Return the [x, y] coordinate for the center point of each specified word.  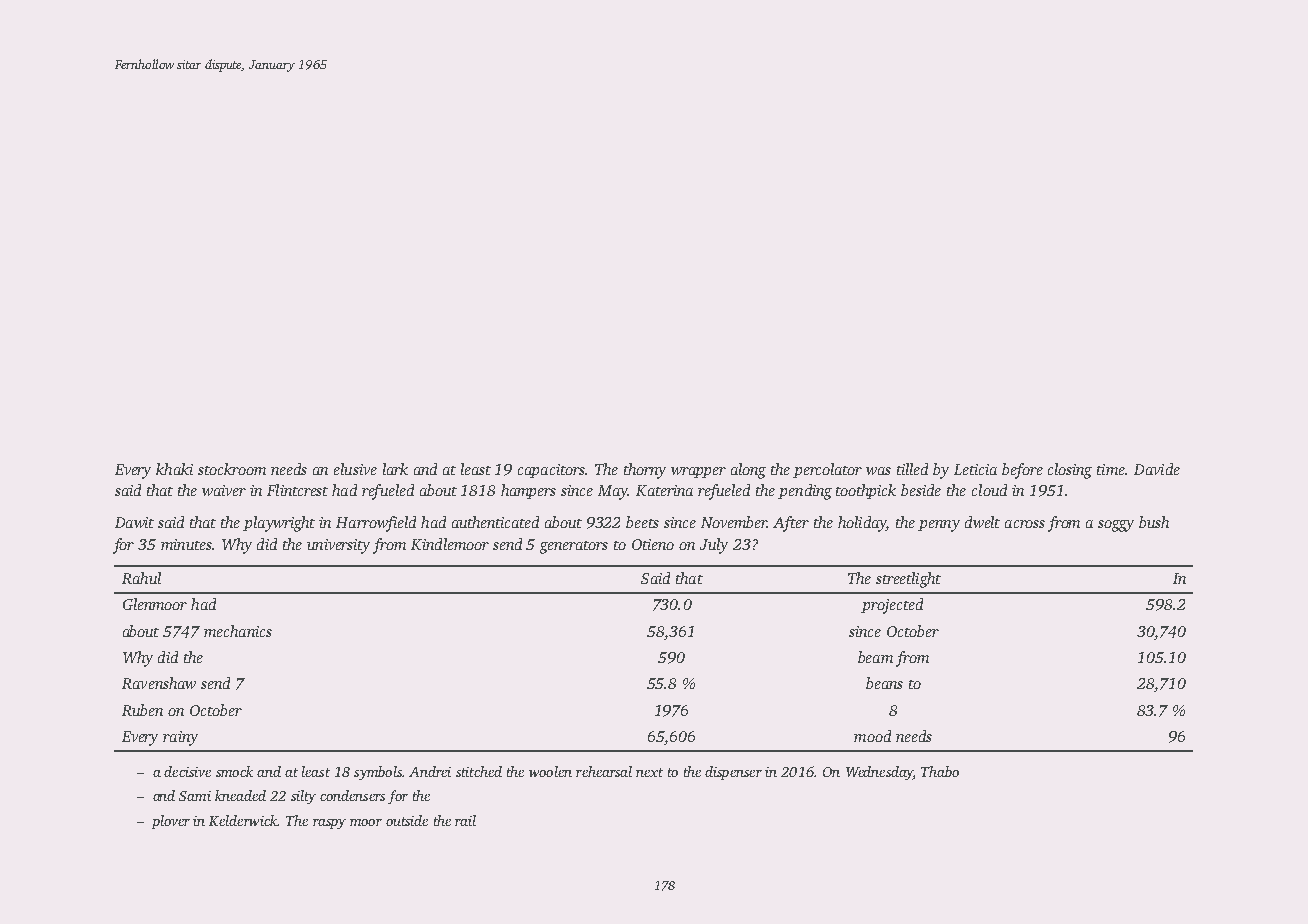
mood [872, 736]
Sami [195, 796]
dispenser [733, 773]
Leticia [975, 469]
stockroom [232, 469]
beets [642, 522]
